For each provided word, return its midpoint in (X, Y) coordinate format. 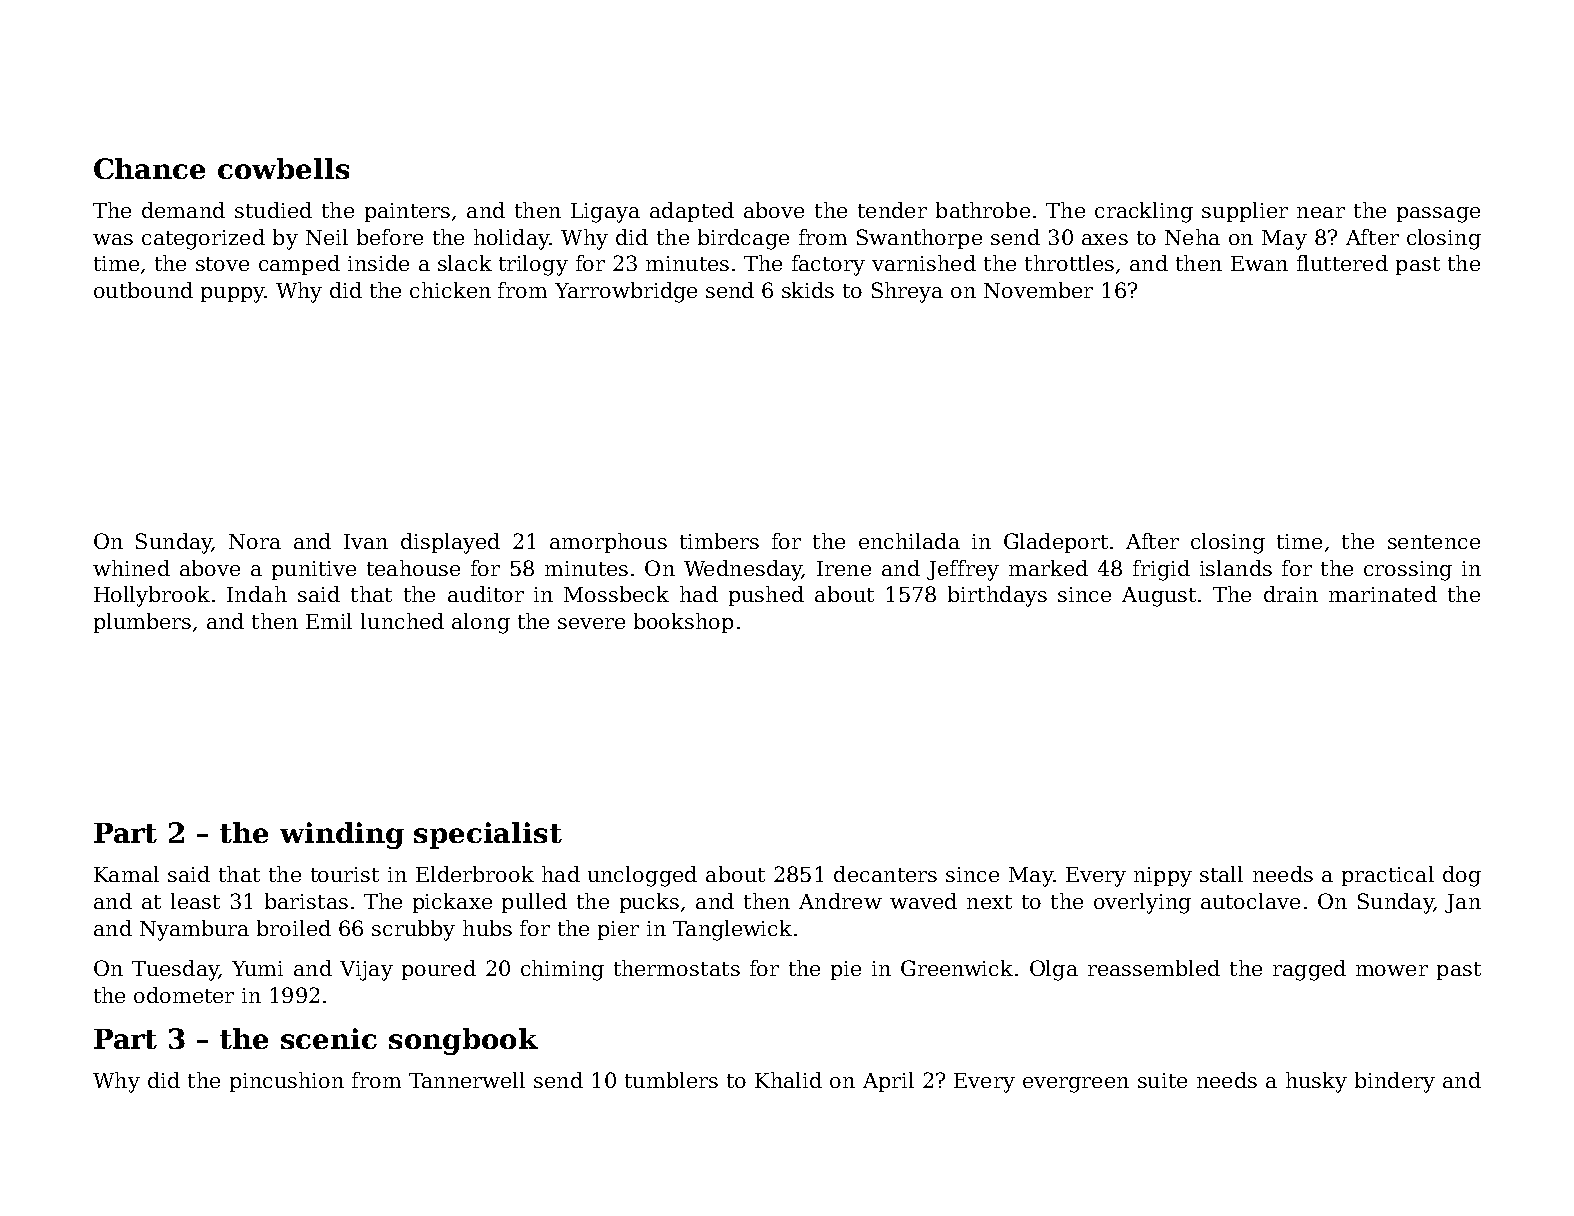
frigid (1161, 570)
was (113, 239)
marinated (1383, 594)
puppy (233, 295)
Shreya (907, 292)
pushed (766, 596)
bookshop (683, 623)
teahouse (413, 568)
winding (342, 835)
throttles (1069, 263)
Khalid (788, 1080)
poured (439, 970)
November (1038, 290)
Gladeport (1056, 543)
